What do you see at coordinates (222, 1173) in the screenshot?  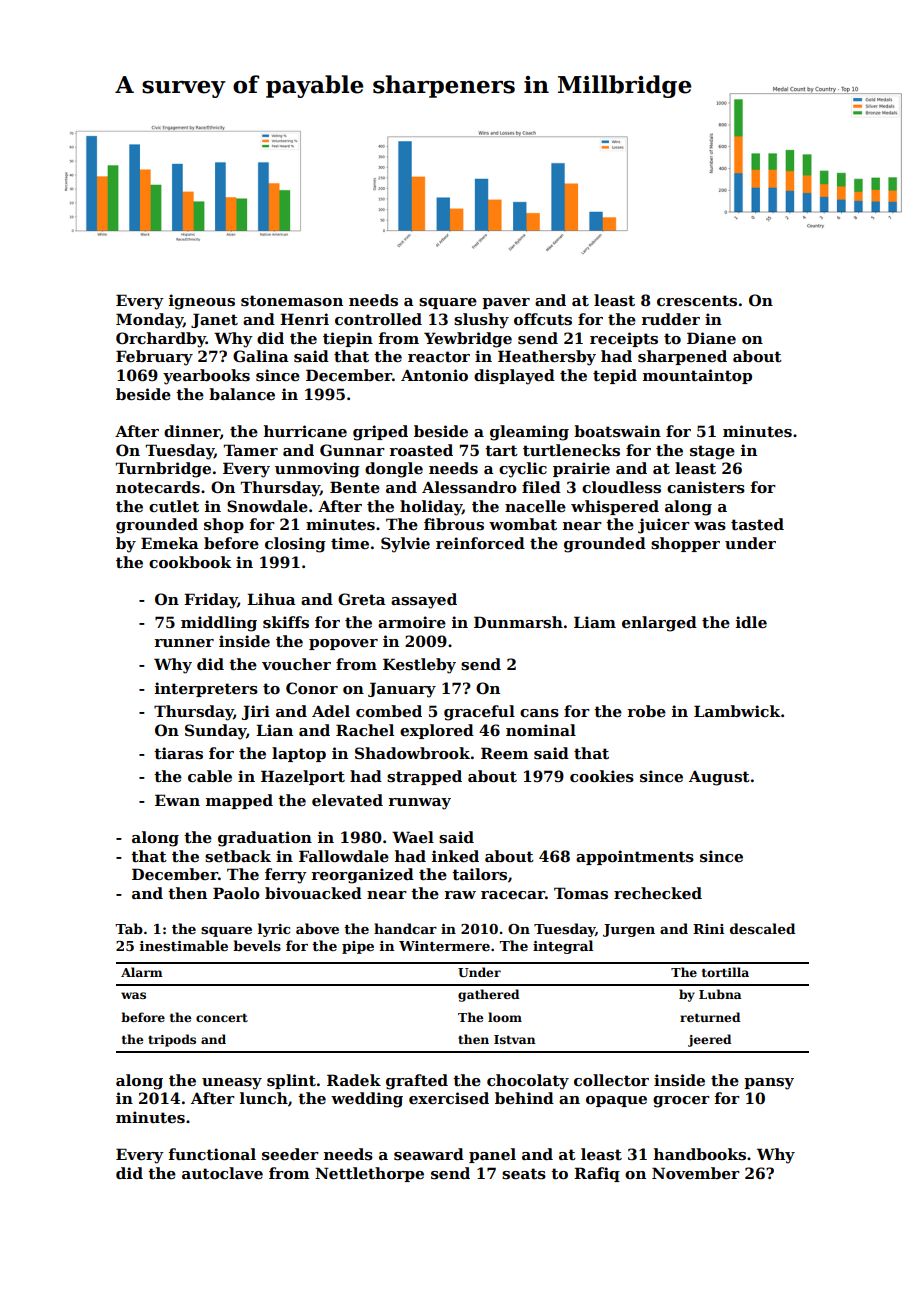 I see `autoclave` at bounding box center [222, 1173].
